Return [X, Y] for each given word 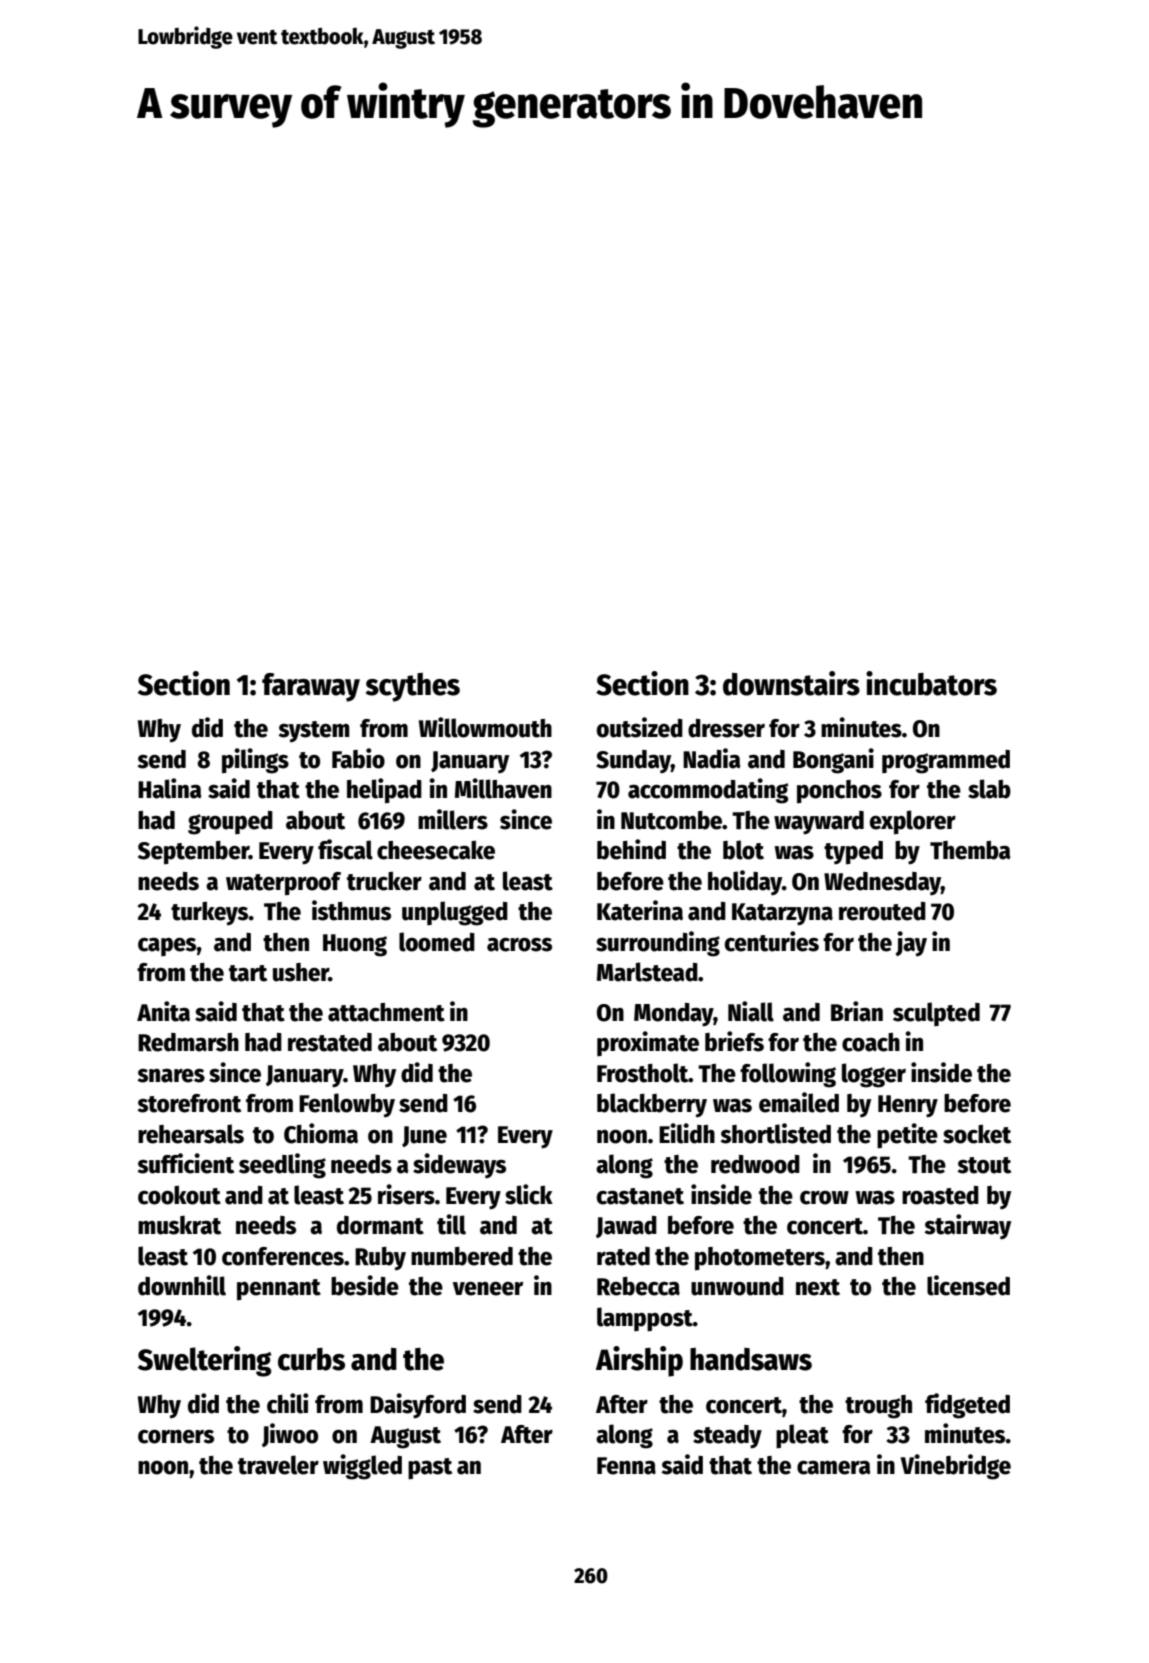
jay [911, 943]
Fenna [626, 1466]
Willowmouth [485, 727]
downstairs [791, 683]
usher [301, 972]
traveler [278, 1465]
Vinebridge [956, 1467]
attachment [386, 1012]
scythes [413, 687]
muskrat [179, 1225]
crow [824, 1198]
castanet [640, 1196]
